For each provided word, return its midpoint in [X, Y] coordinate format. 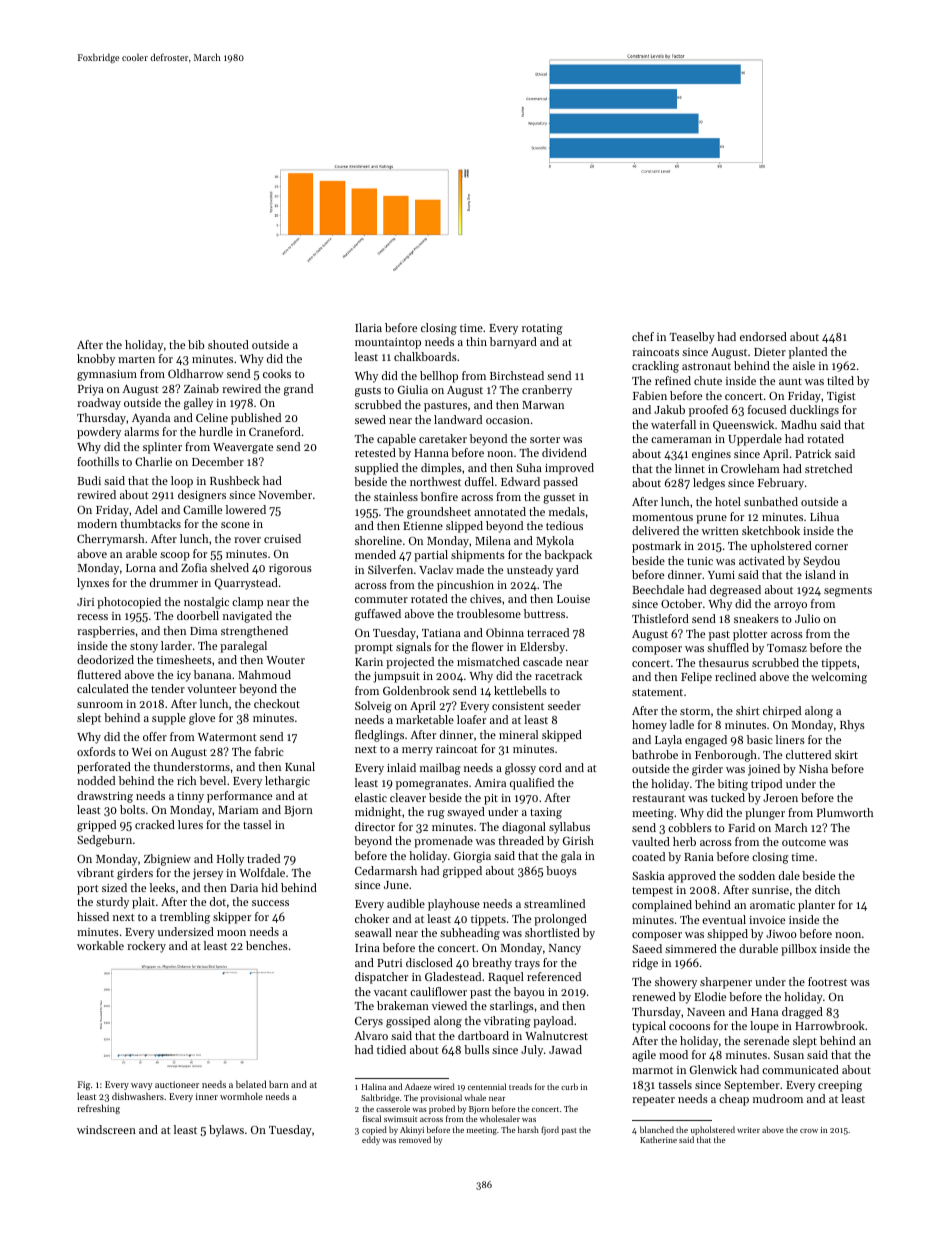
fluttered [99, 674]
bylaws [226, 1131]
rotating [542, 329]
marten [136, 359]
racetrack [558, 675]
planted [808, 353]
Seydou [821, 562]
